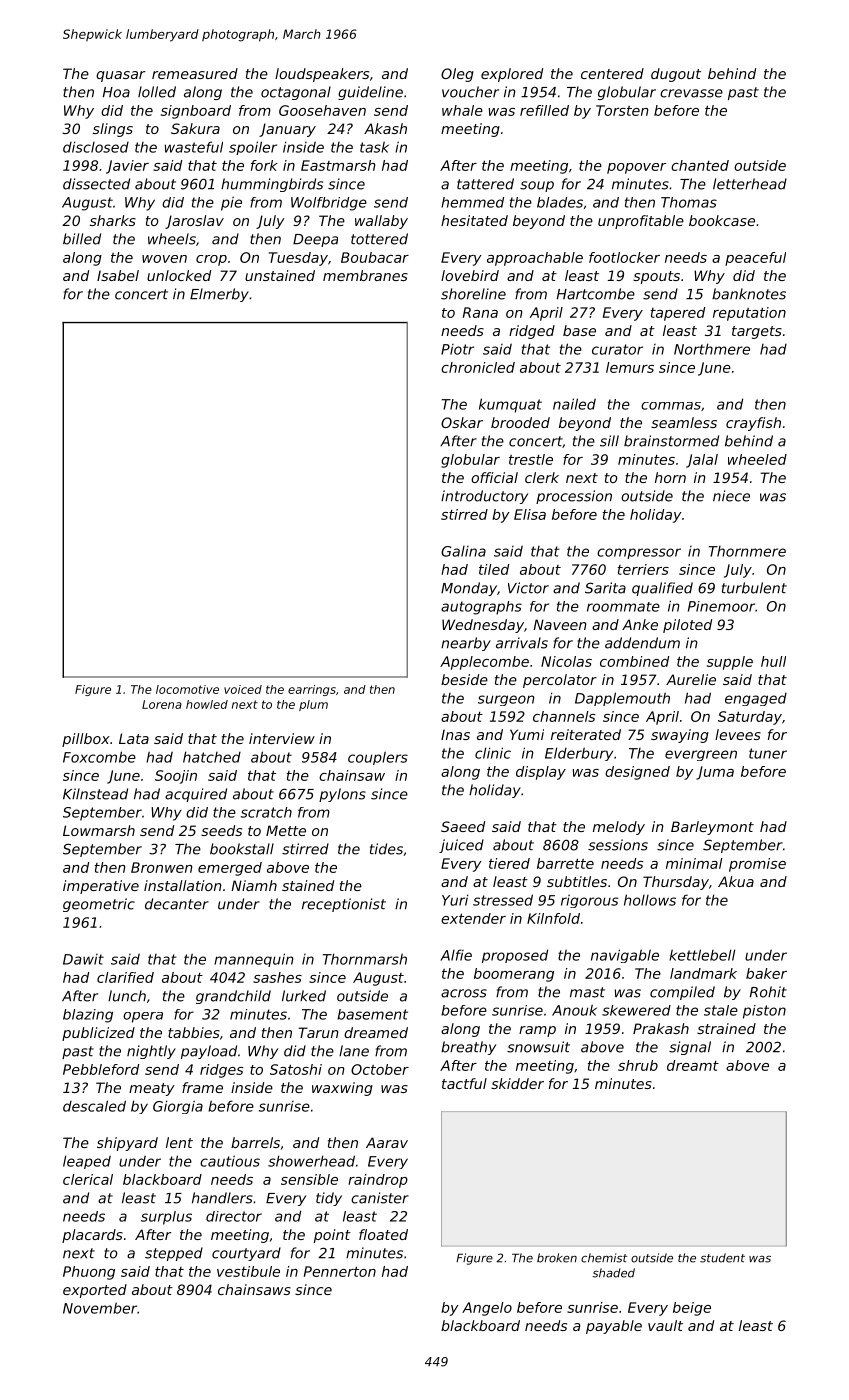  Describe the element at coordinates (125, 977) in the screenshot. I see `clarified` at that location.
